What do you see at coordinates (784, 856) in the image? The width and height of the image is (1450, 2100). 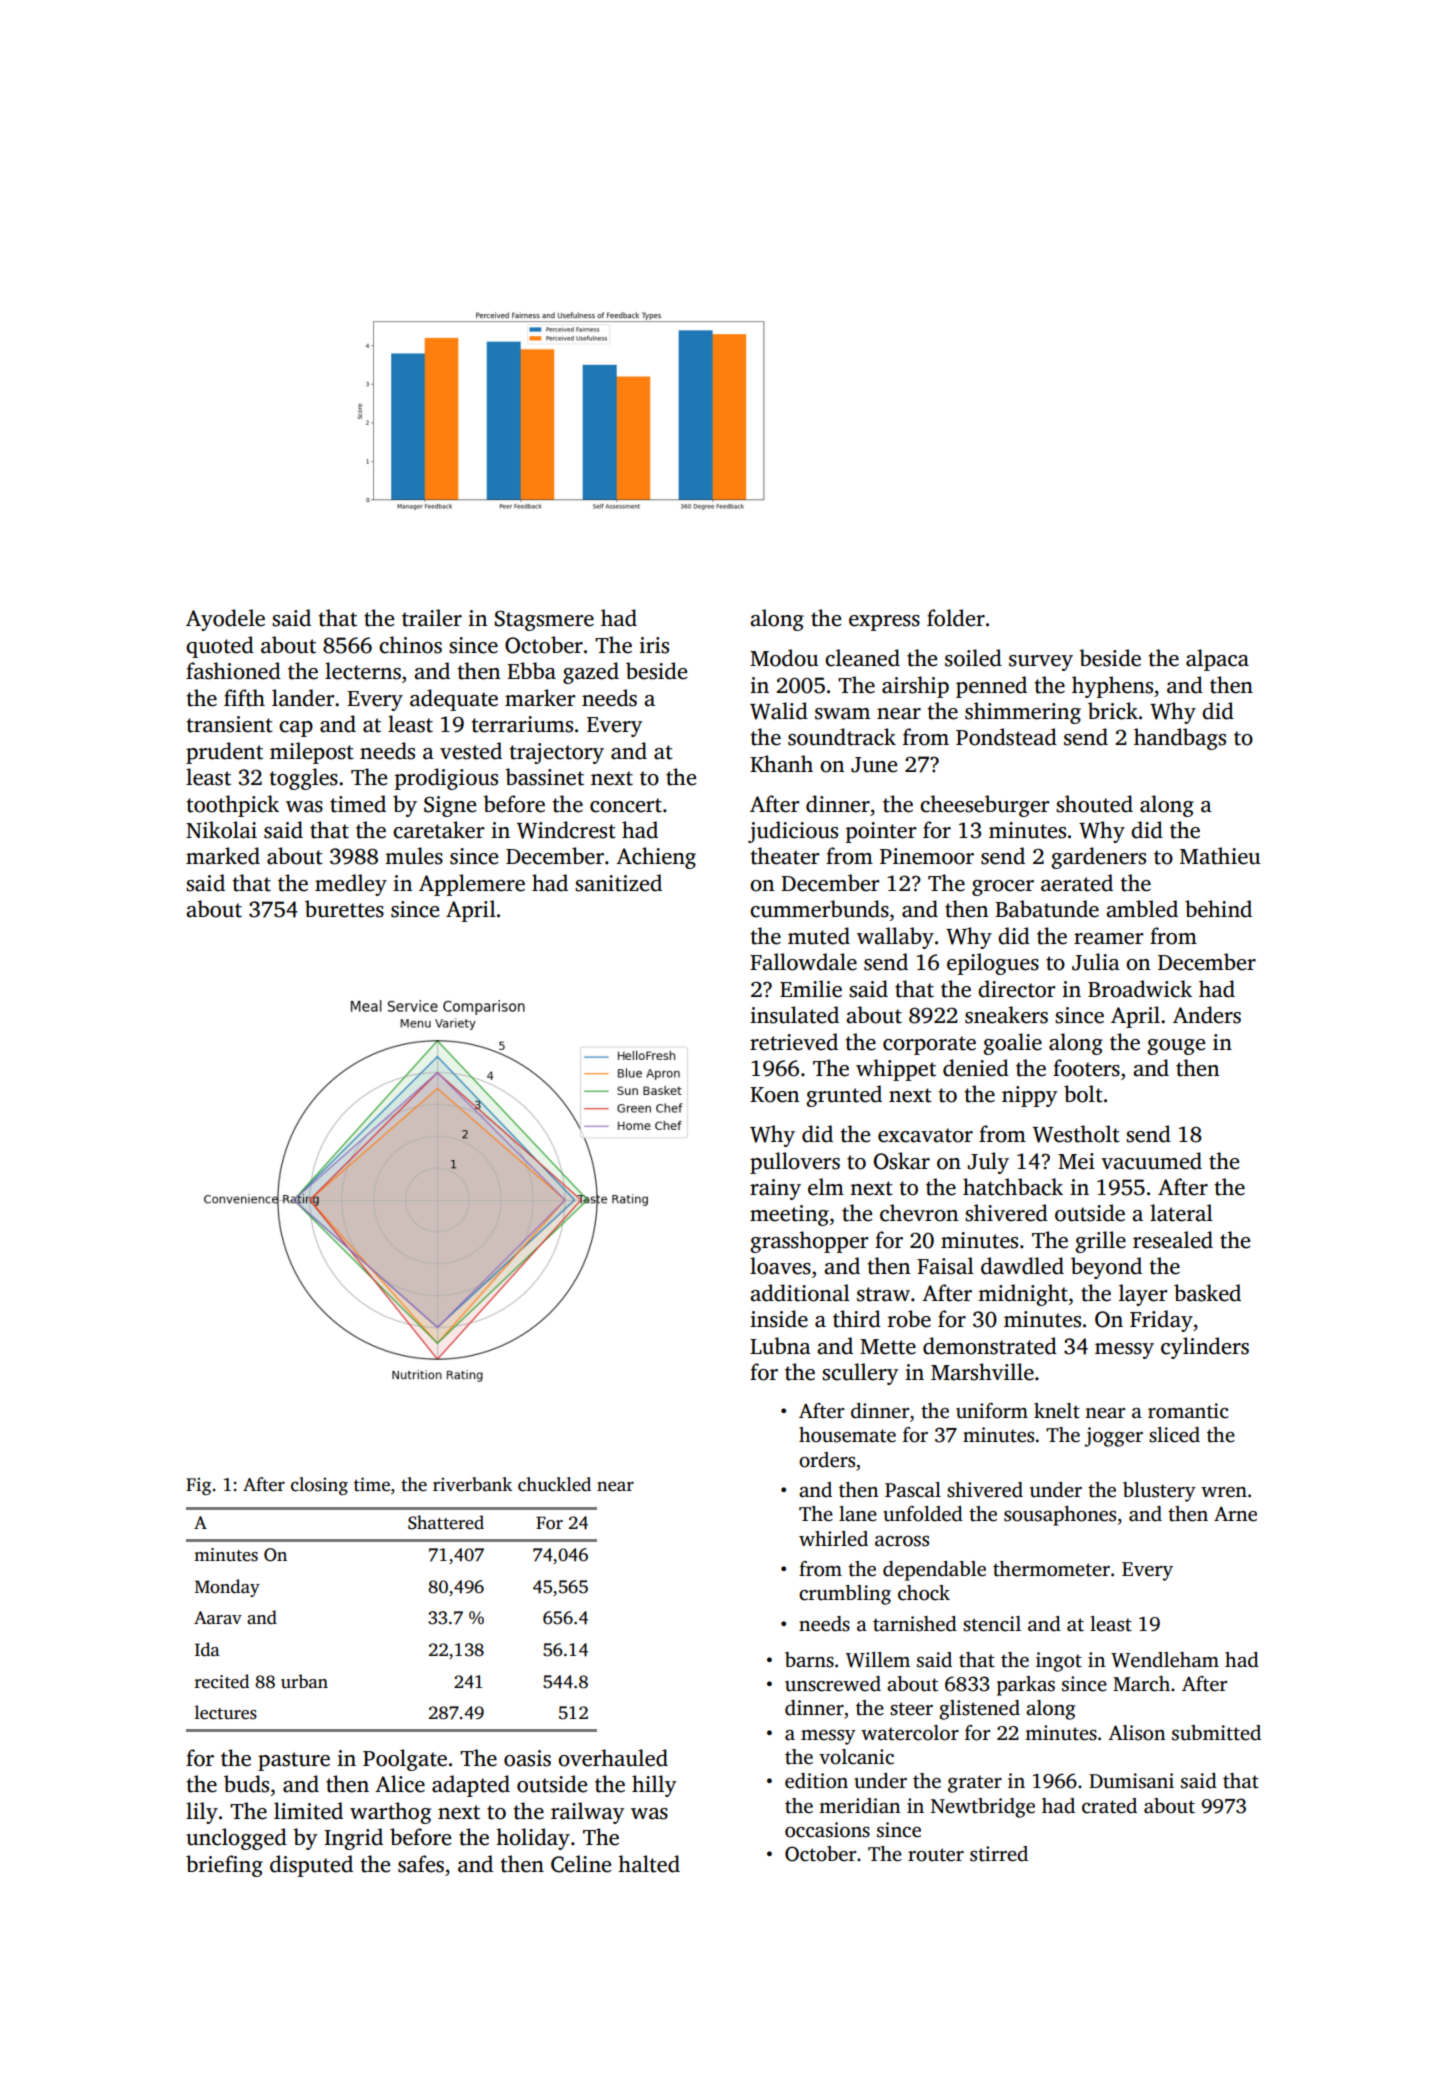 I see `theater` at bounding box center [784, 856].
